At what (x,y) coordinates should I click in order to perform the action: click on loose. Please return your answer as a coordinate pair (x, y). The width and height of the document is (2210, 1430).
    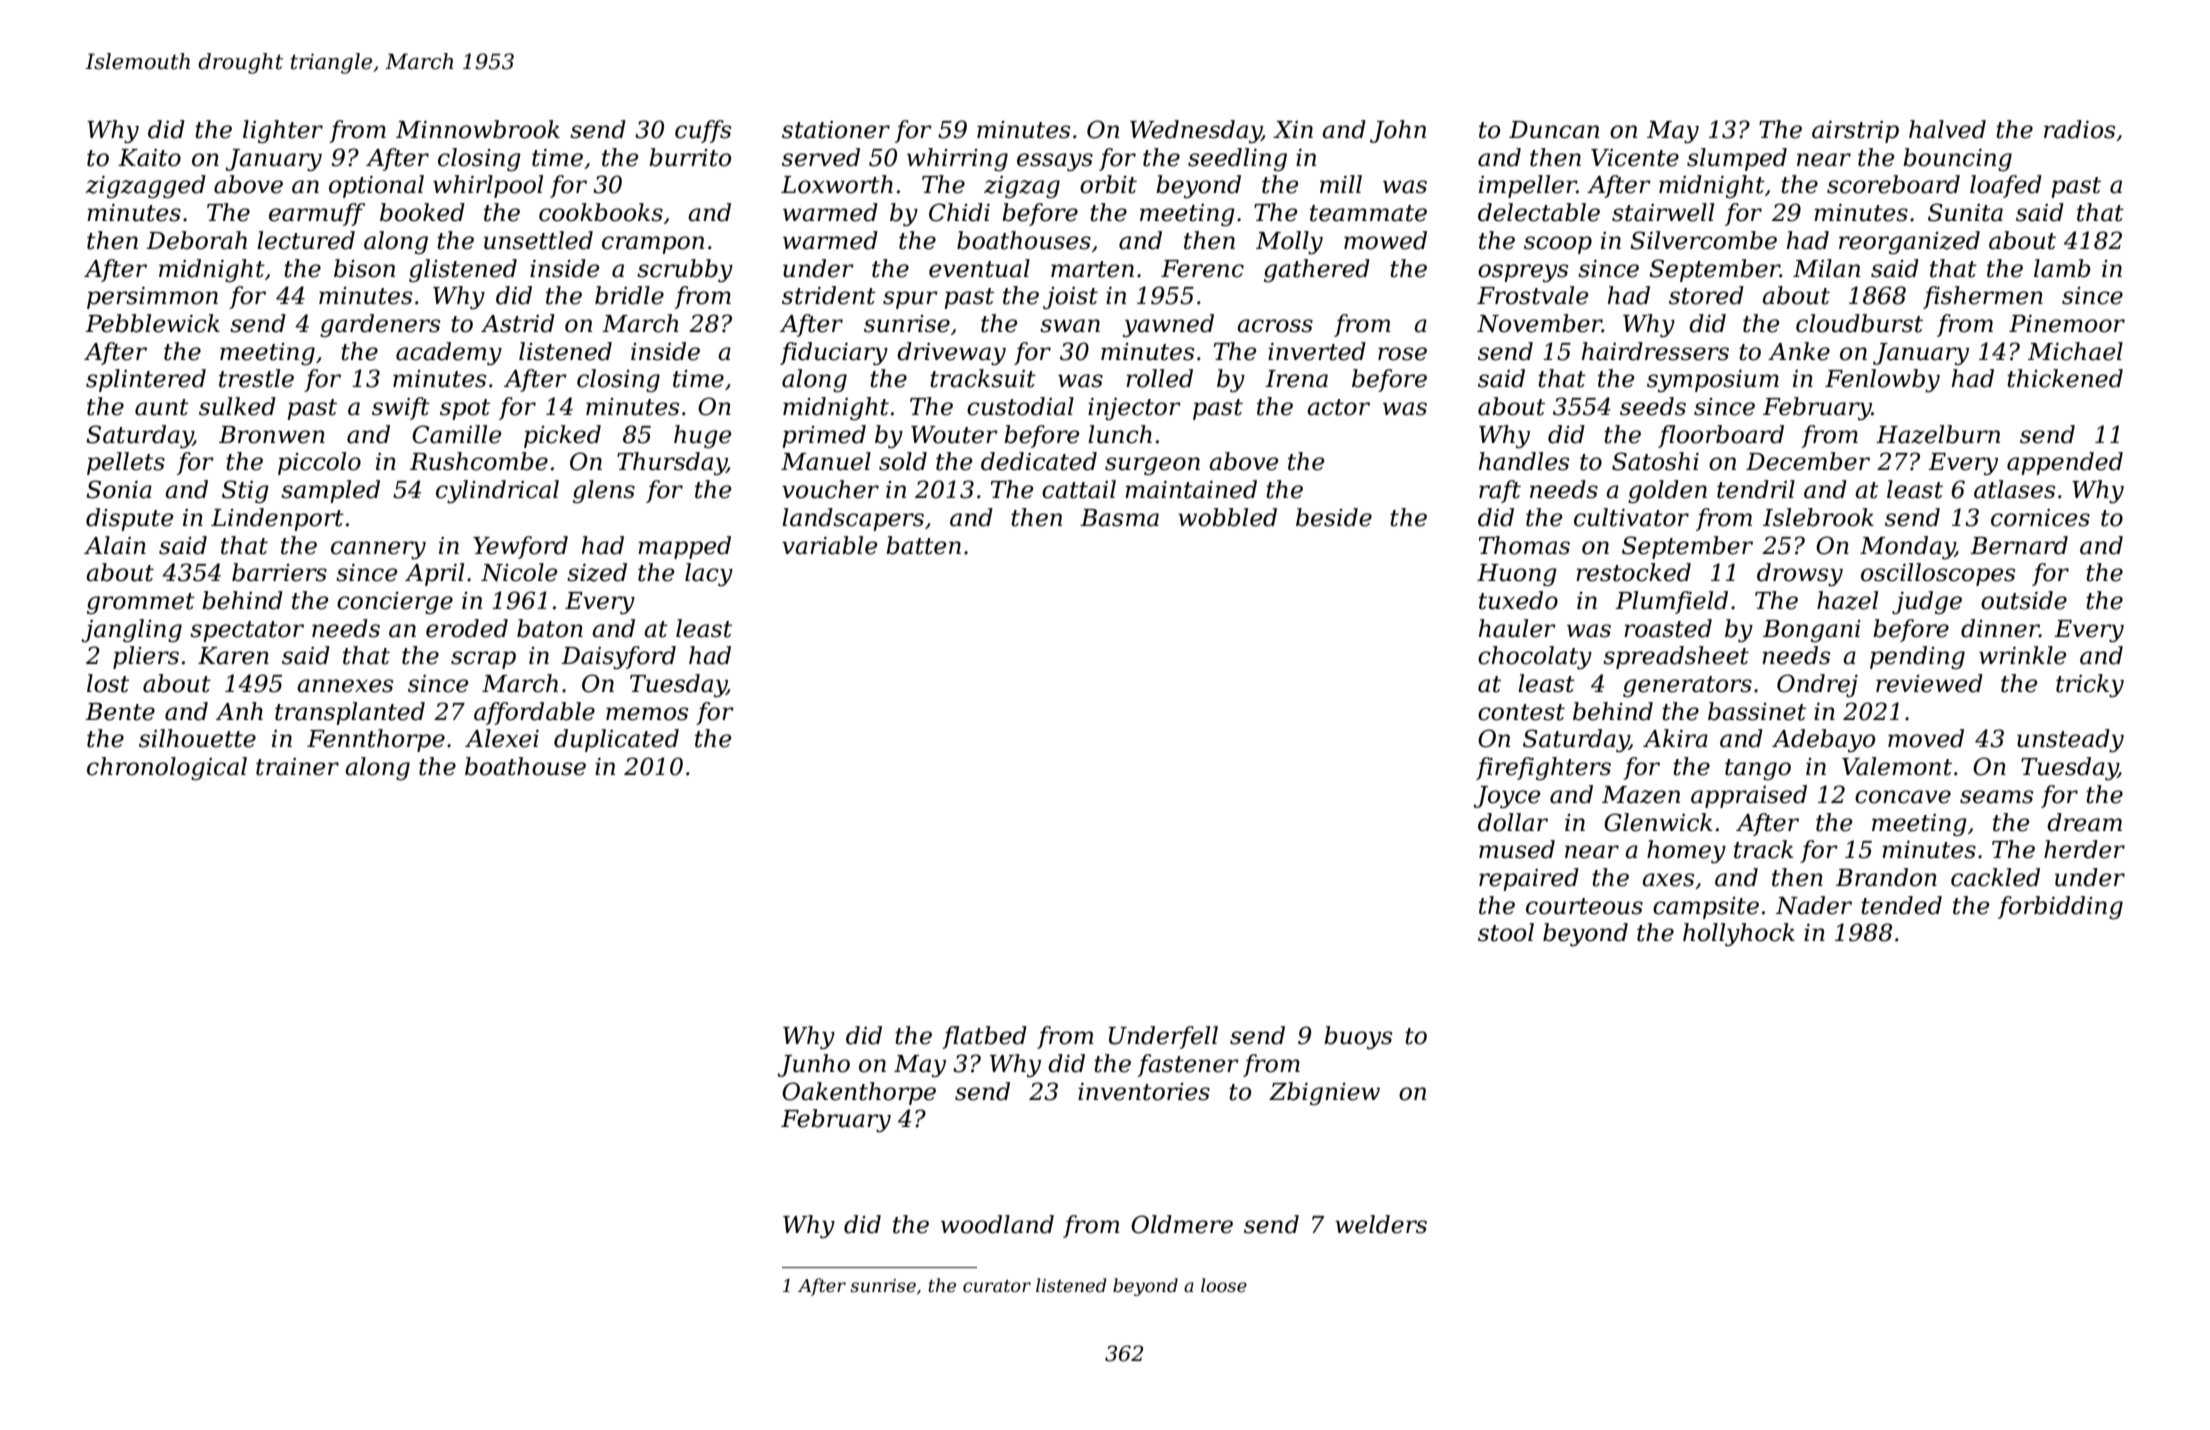
    Looking at the image, I should click on (1224, 1285).
